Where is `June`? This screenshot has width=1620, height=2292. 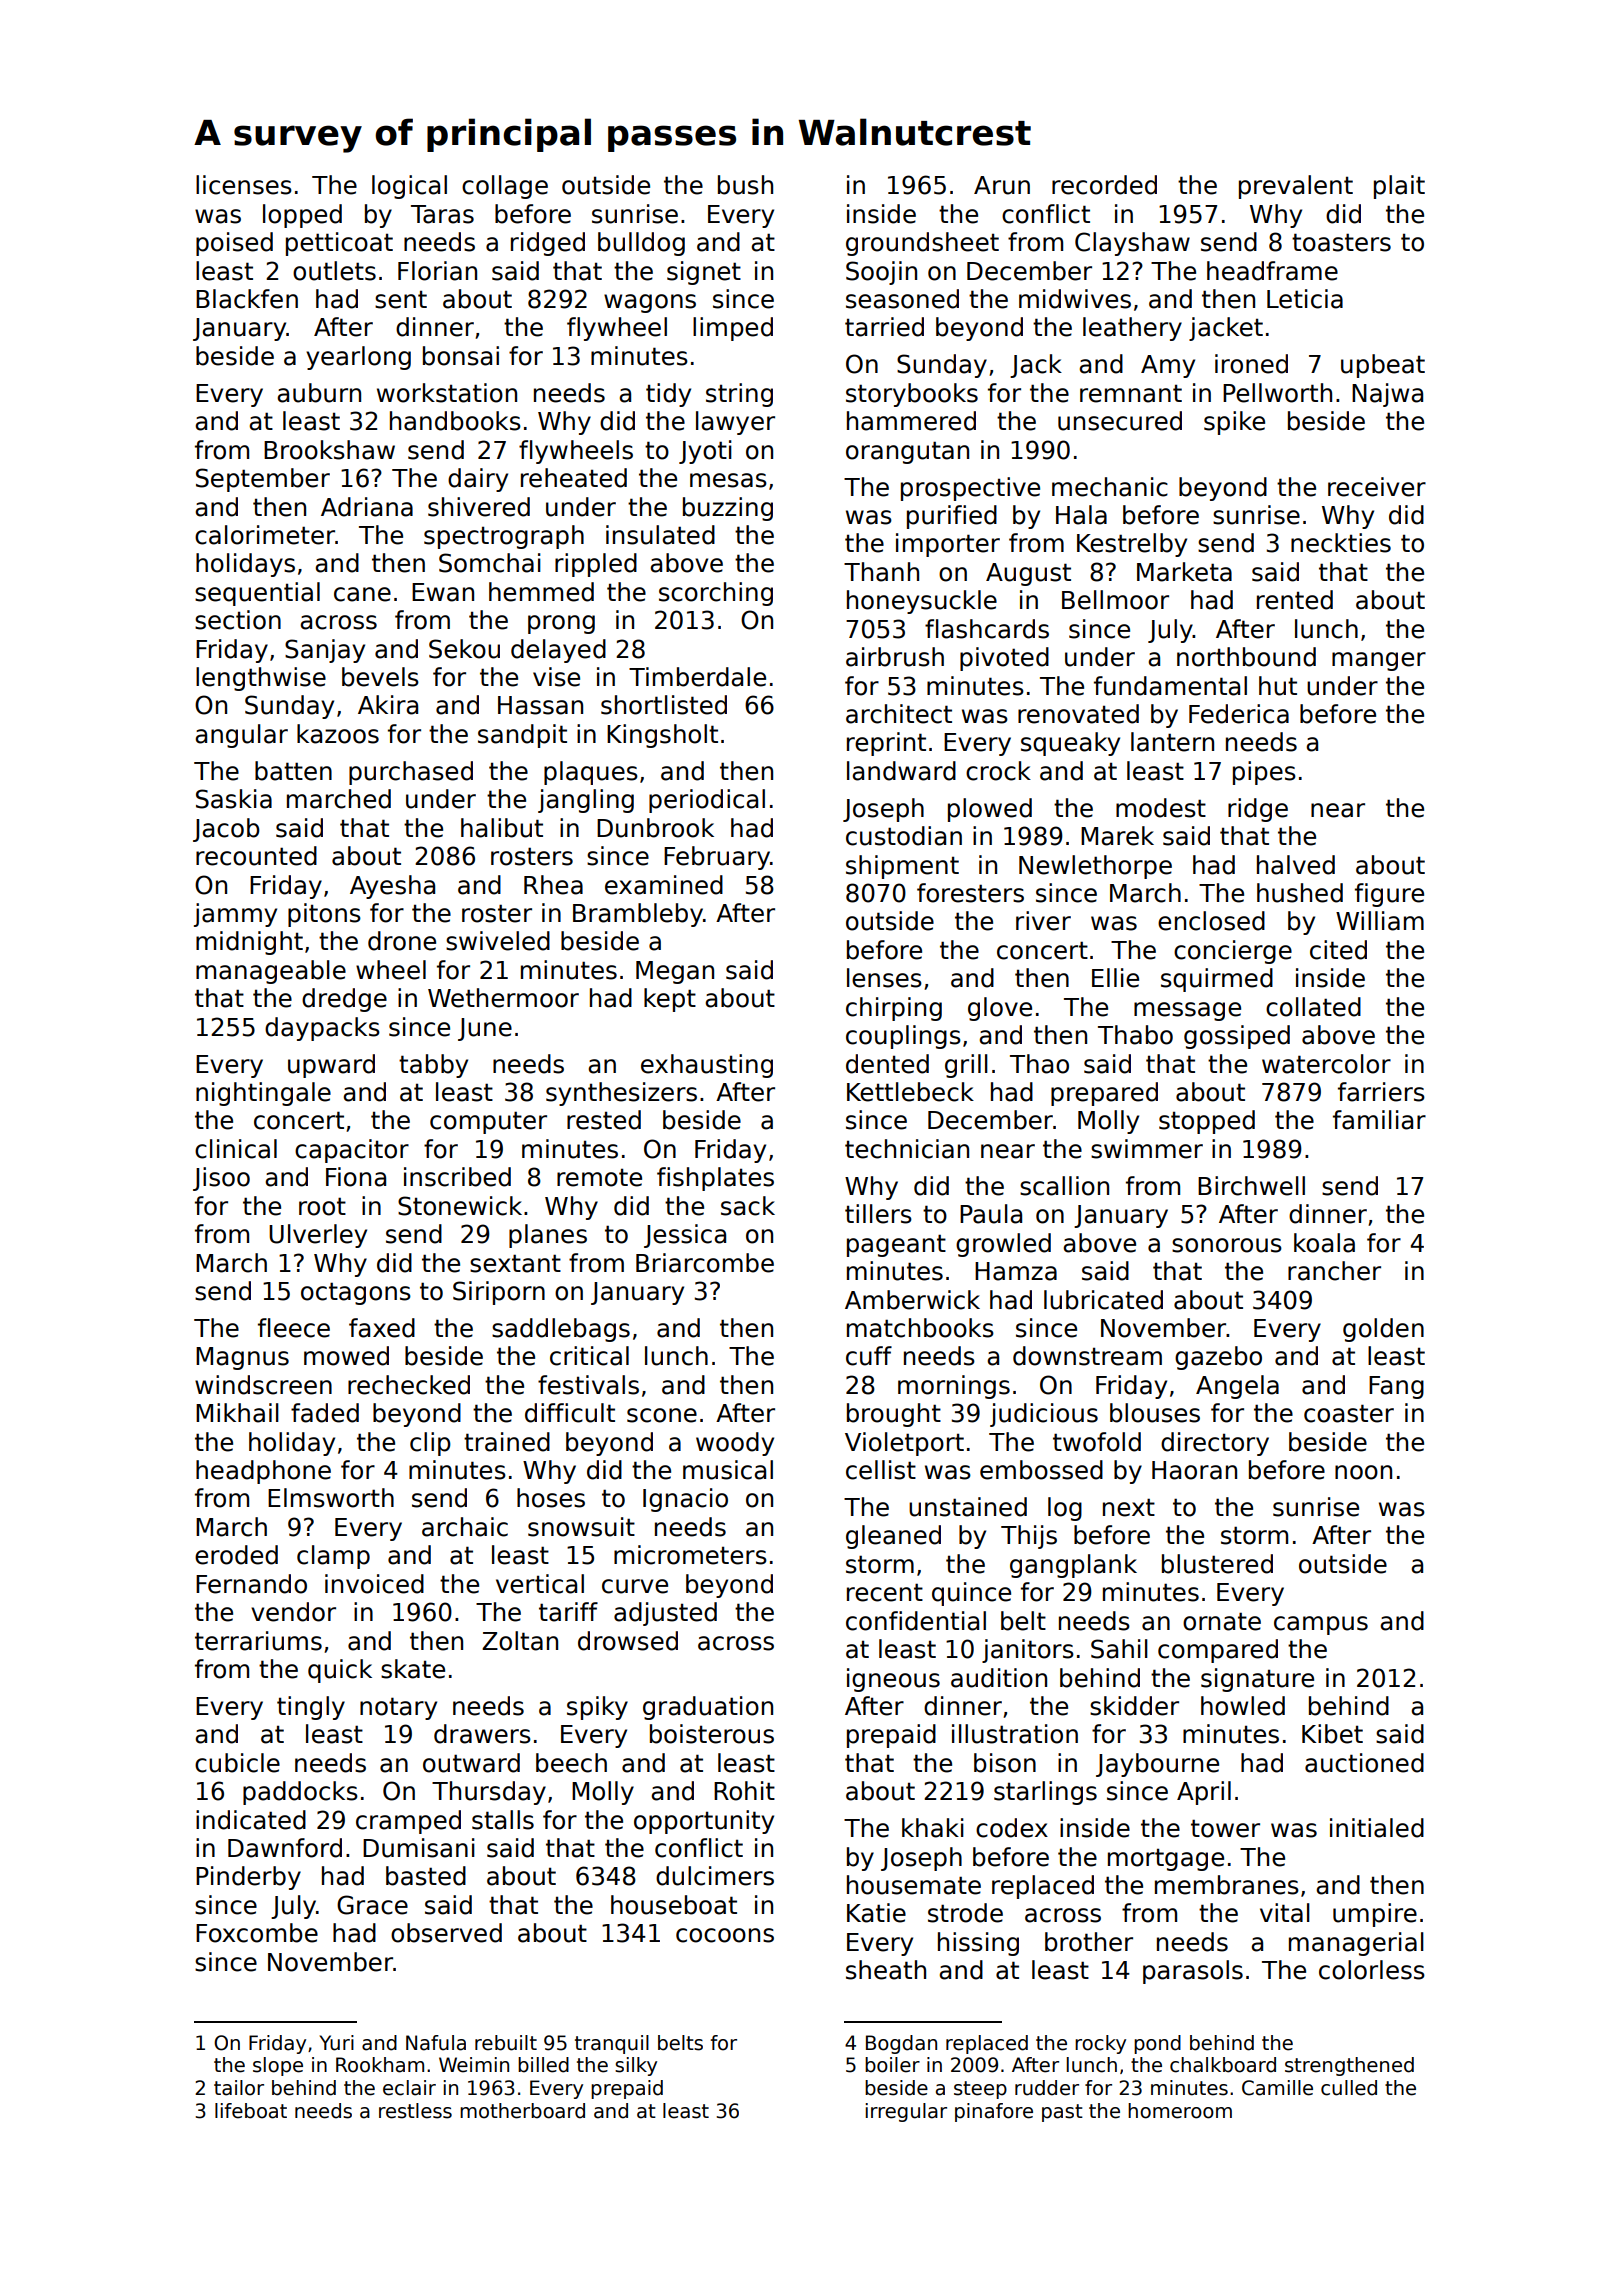
June is located at coordinates (485, 1029).
